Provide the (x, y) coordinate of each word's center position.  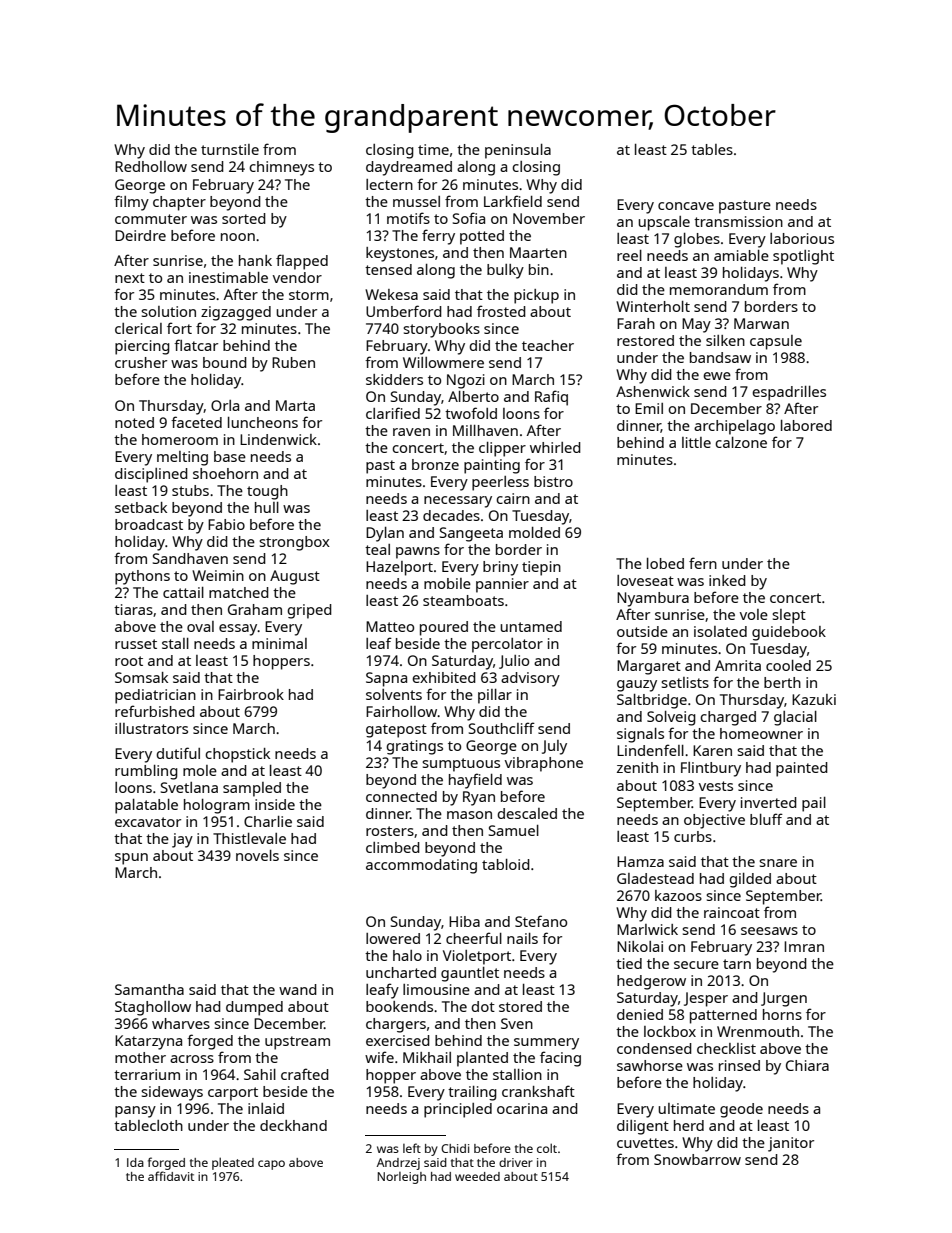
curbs (693, 836)
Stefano (541, 921)
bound (225, 362)
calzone (741, 442)
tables (712, 149)
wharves (181, 1023)
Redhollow (151, 166)
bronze (435, 464)
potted (482, 237)
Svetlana (189, 787)
